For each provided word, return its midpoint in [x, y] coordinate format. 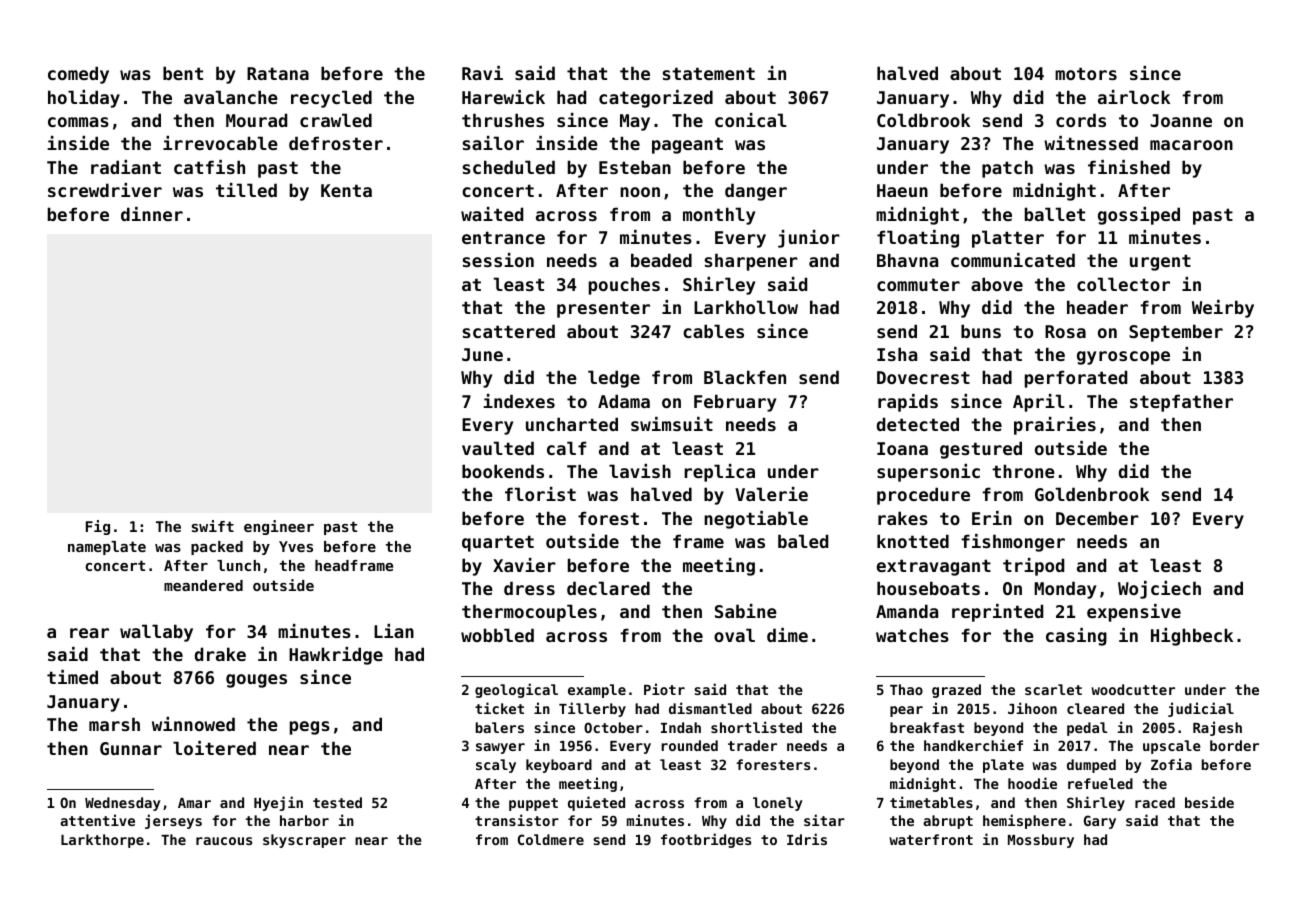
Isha [897, 354]
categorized [656, 99]
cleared [1095, 708]
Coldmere [551, 839]
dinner [152, 214]
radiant [126, 167]
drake [220, 654]
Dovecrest [923, 377]
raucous [224, 841]
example [597, 691]
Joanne [1181, 120]
